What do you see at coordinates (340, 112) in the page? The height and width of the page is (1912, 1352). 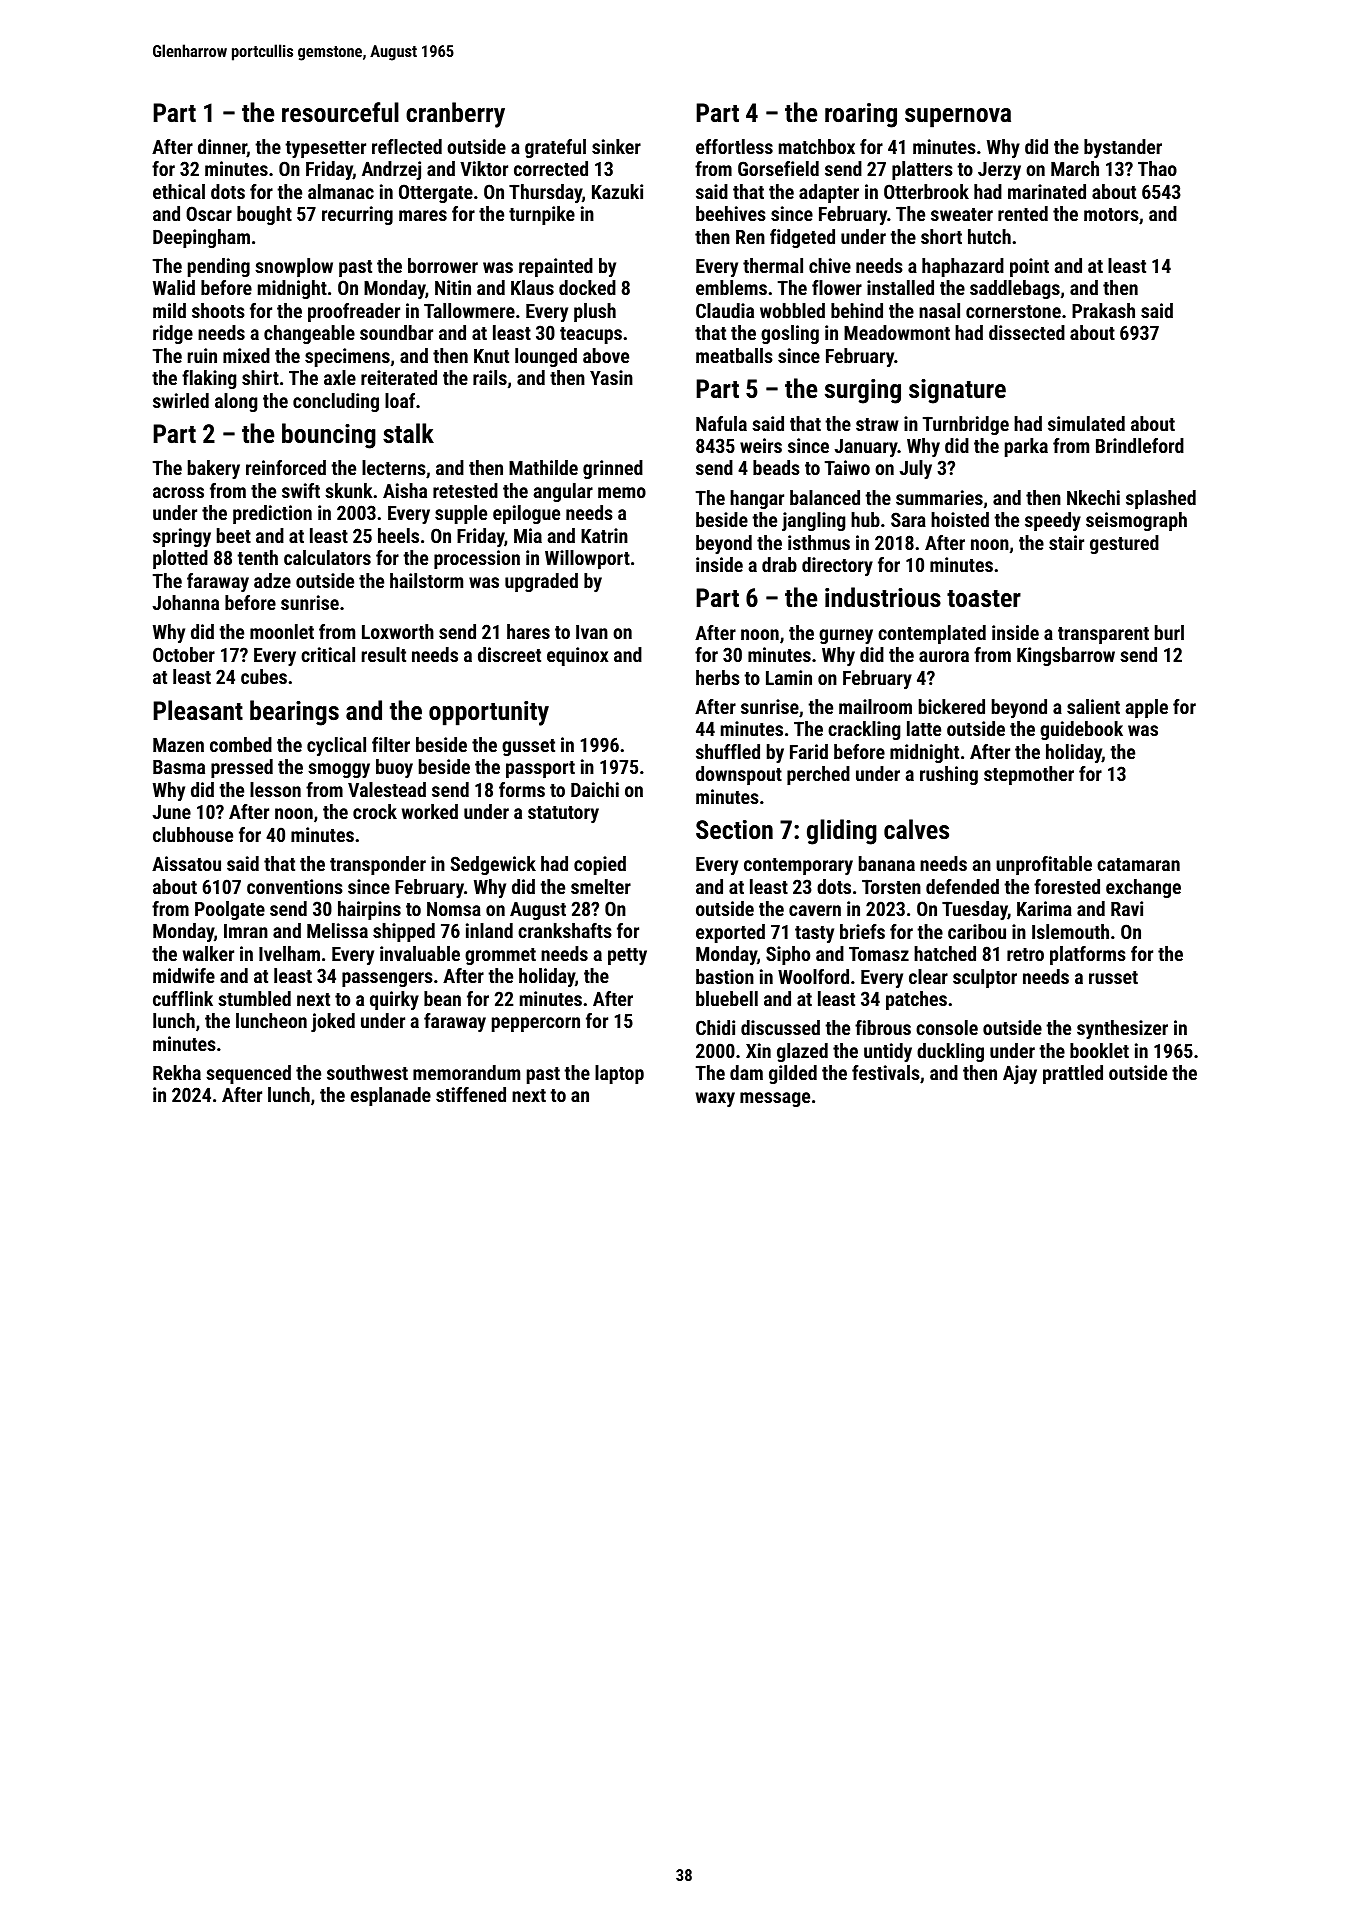 I see `resourceful` at bounding box center [340, 112].
